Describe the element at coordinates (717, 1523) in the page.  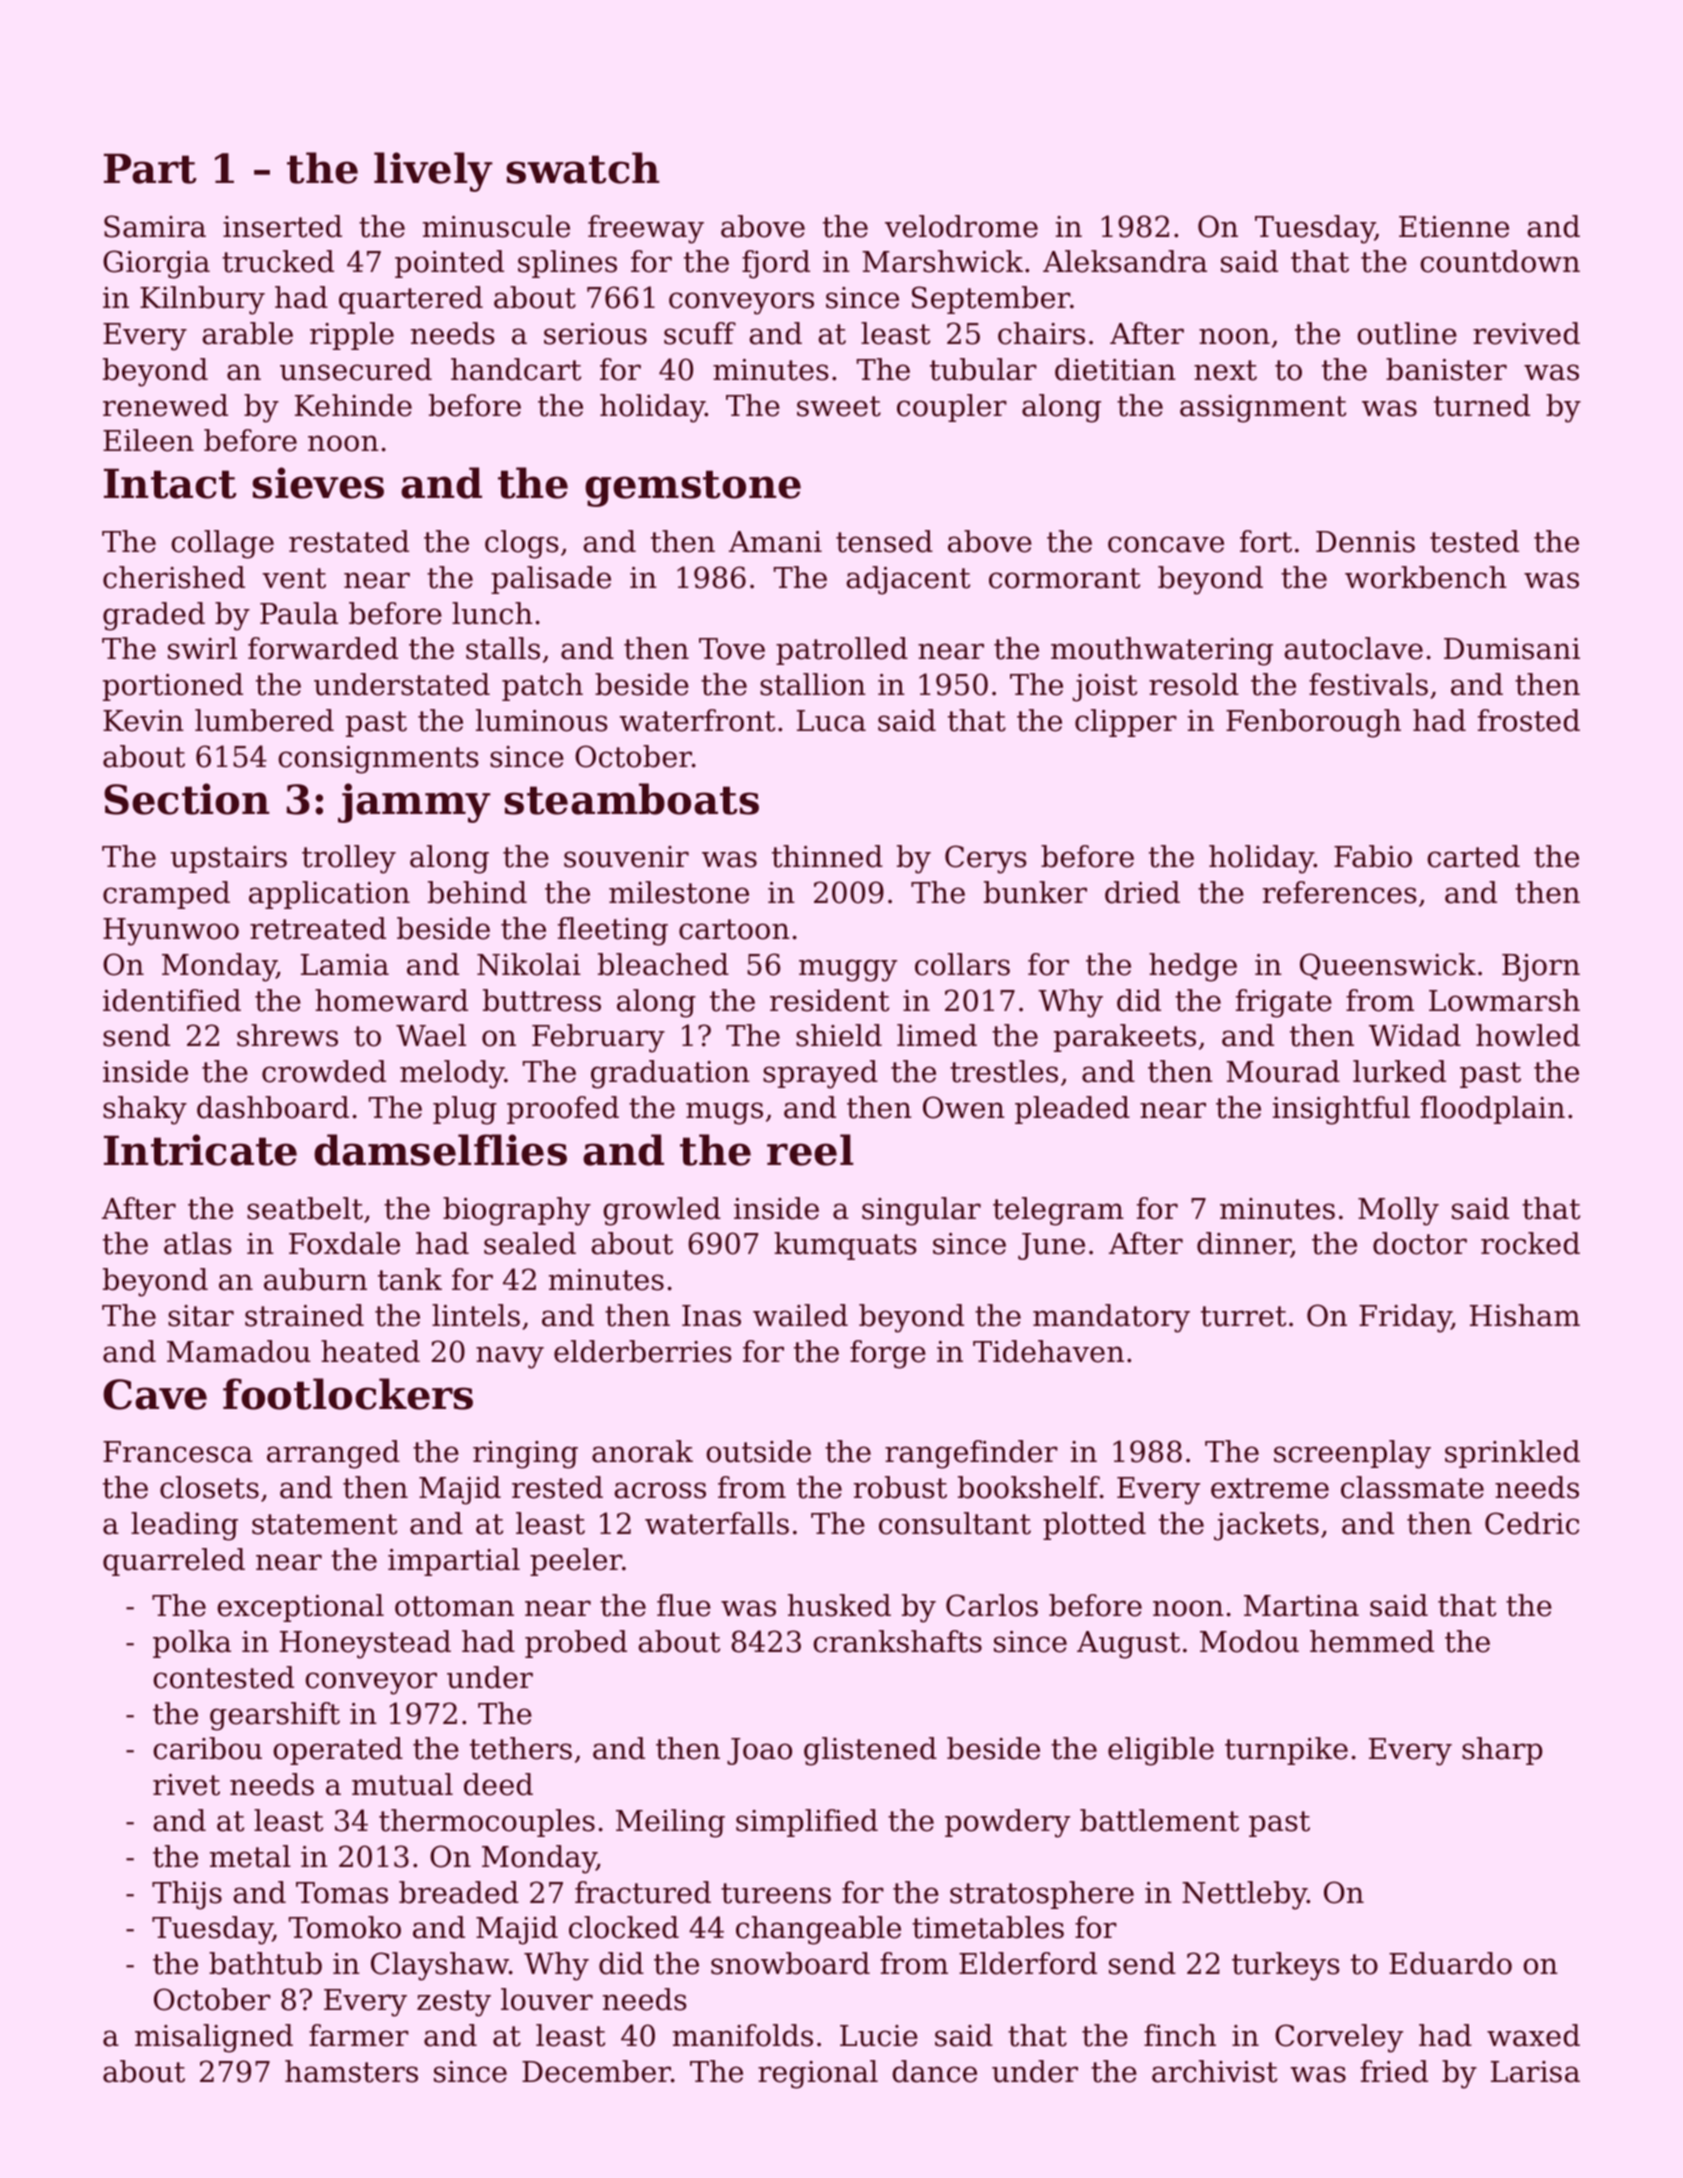
I see `waterfalls` at that location.
